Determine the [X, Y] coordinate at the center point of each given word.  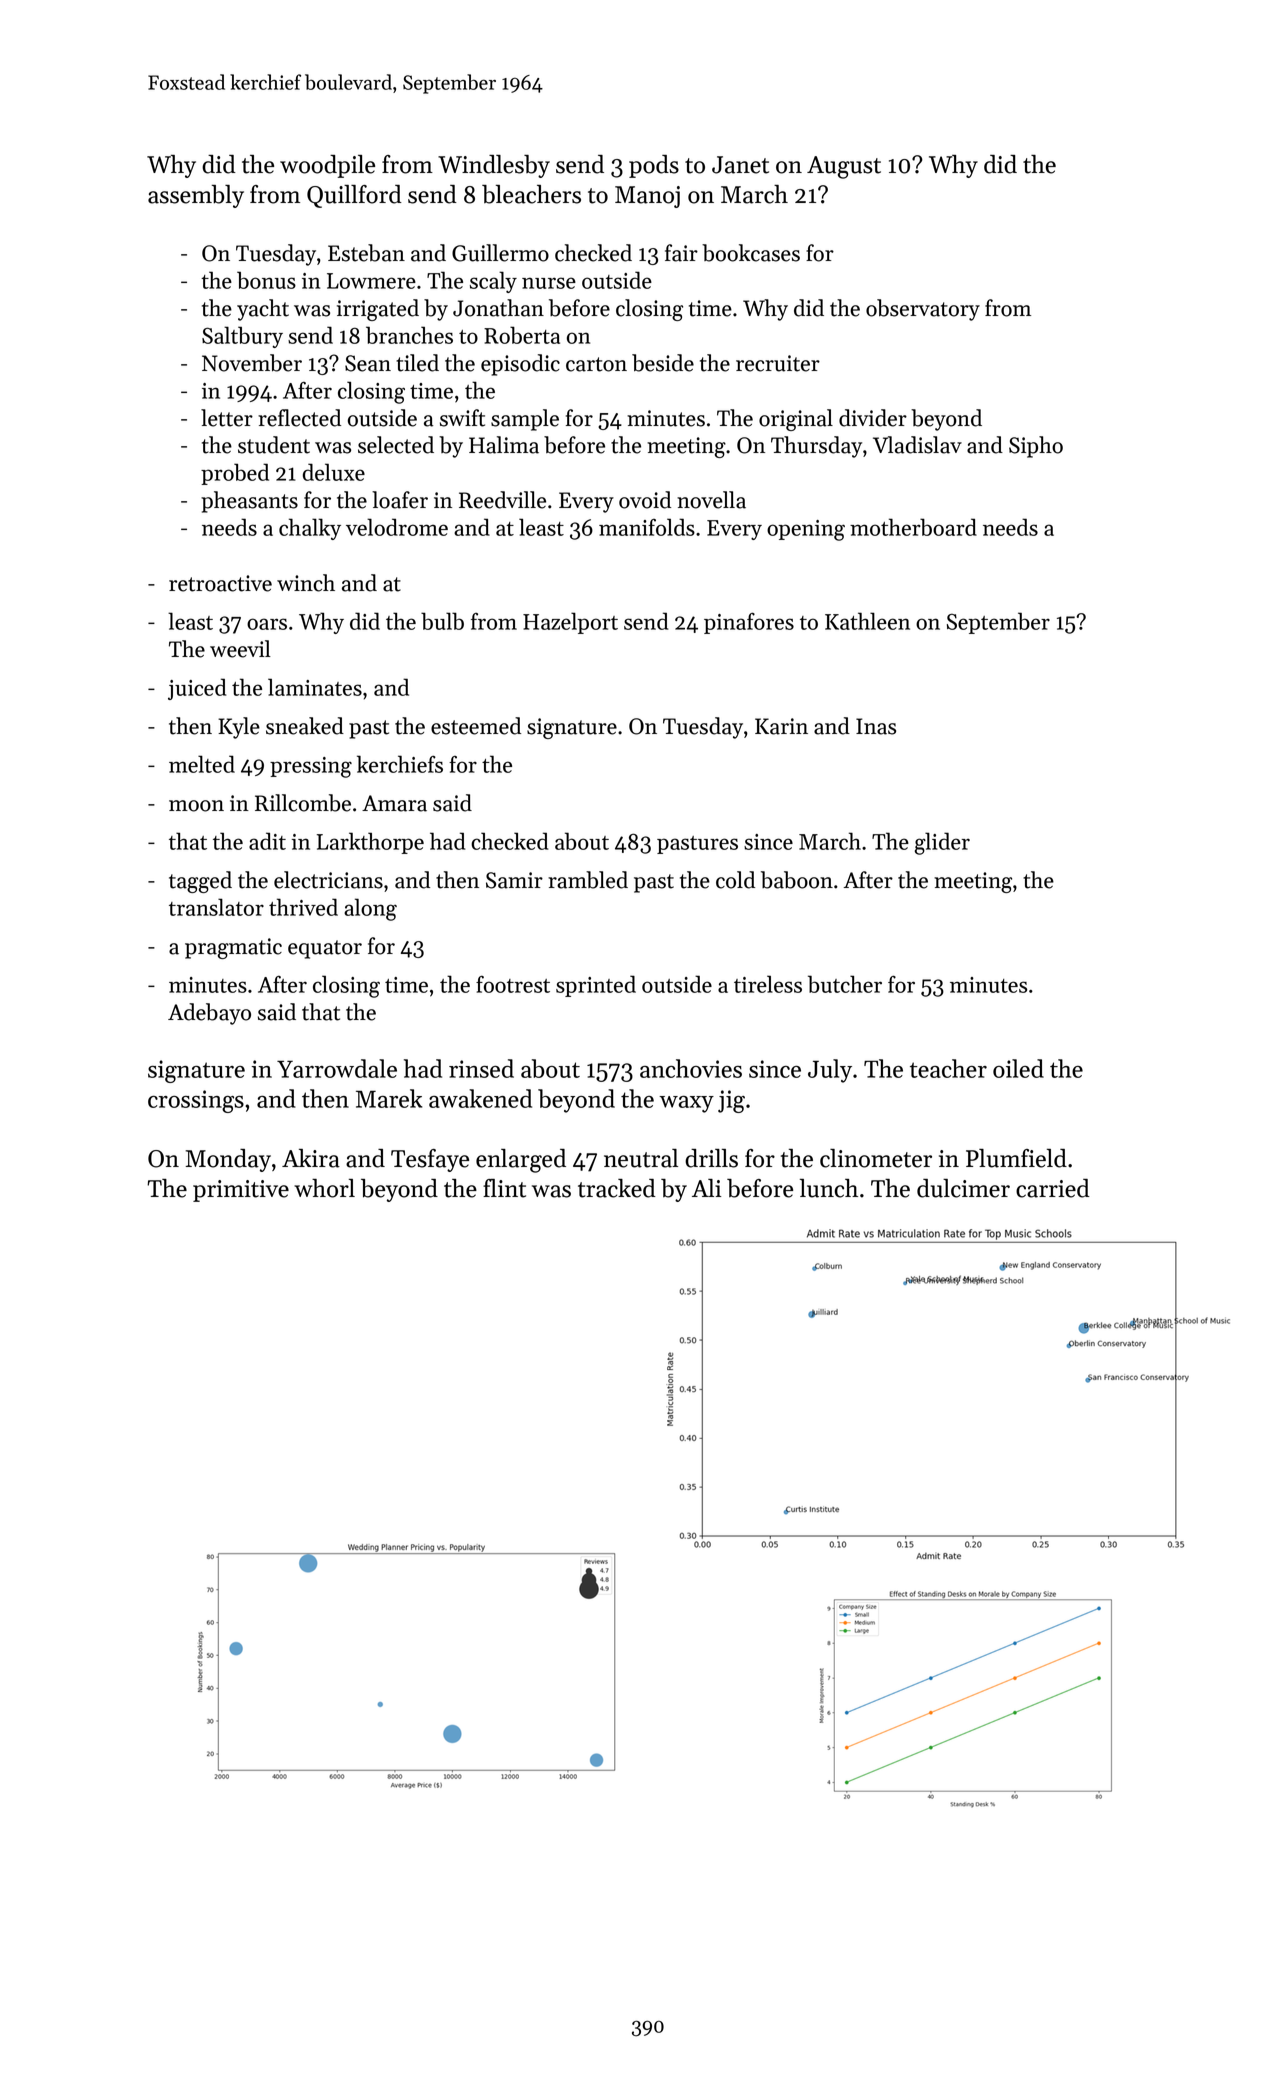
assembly [196, 196]
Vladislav [917, 445]
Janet [740, 165]
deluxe [334, 472]
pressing [311, 767]
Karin [781, 726]
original [796, 420]
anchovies [691, 1068]
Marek [389, 1098]
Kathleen [867, 621]
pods [654, 166]
